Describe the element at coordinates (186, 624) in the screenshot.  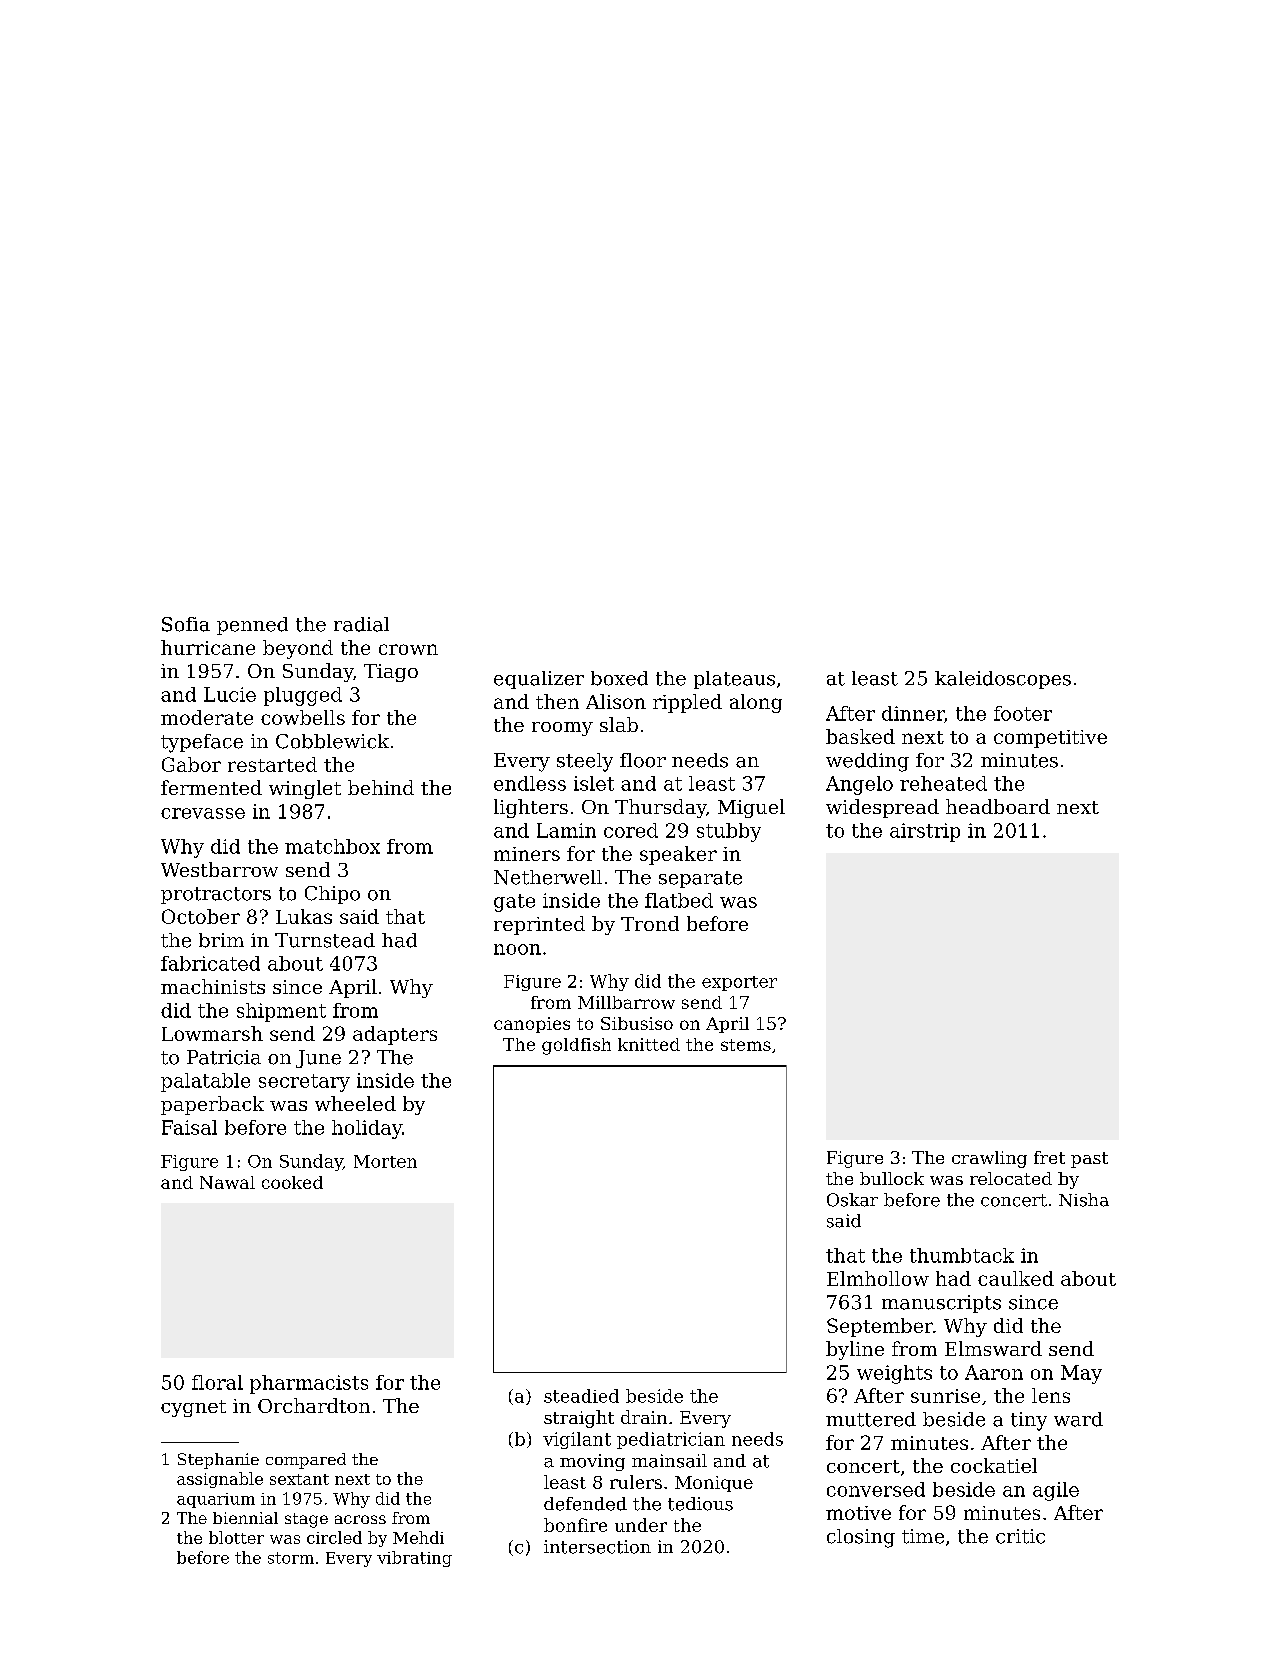
I see `Sofia` at that location.
